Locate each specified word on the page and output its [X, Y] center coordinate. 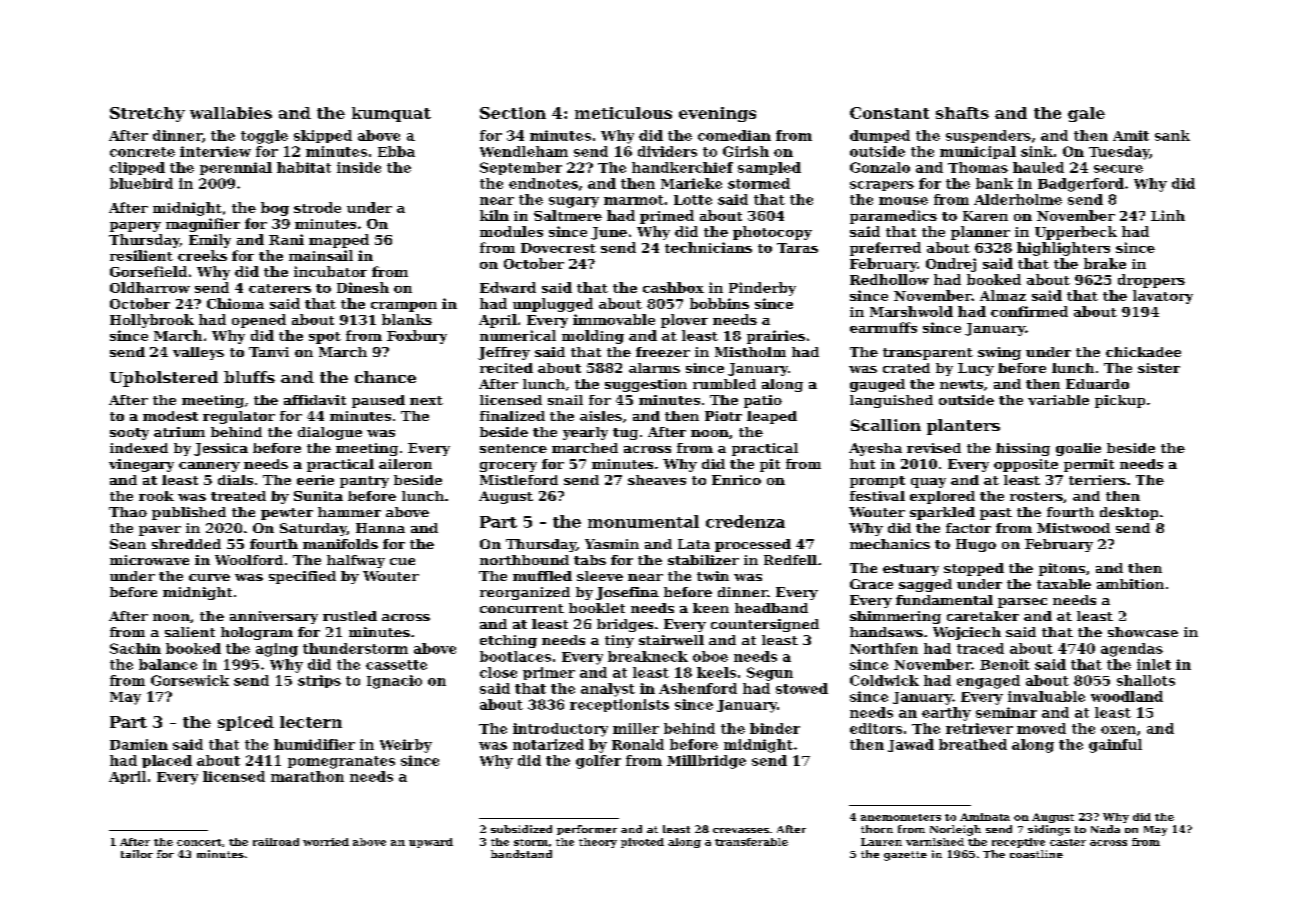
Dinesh [363, 287]
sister [1159, 368]
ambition [1130, 584]
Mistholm [750, 352]
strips [319, 681]
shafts [962, 113]
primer [549, 673]
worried [326, 842]
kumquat [391, 114]
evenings [717, 114]
